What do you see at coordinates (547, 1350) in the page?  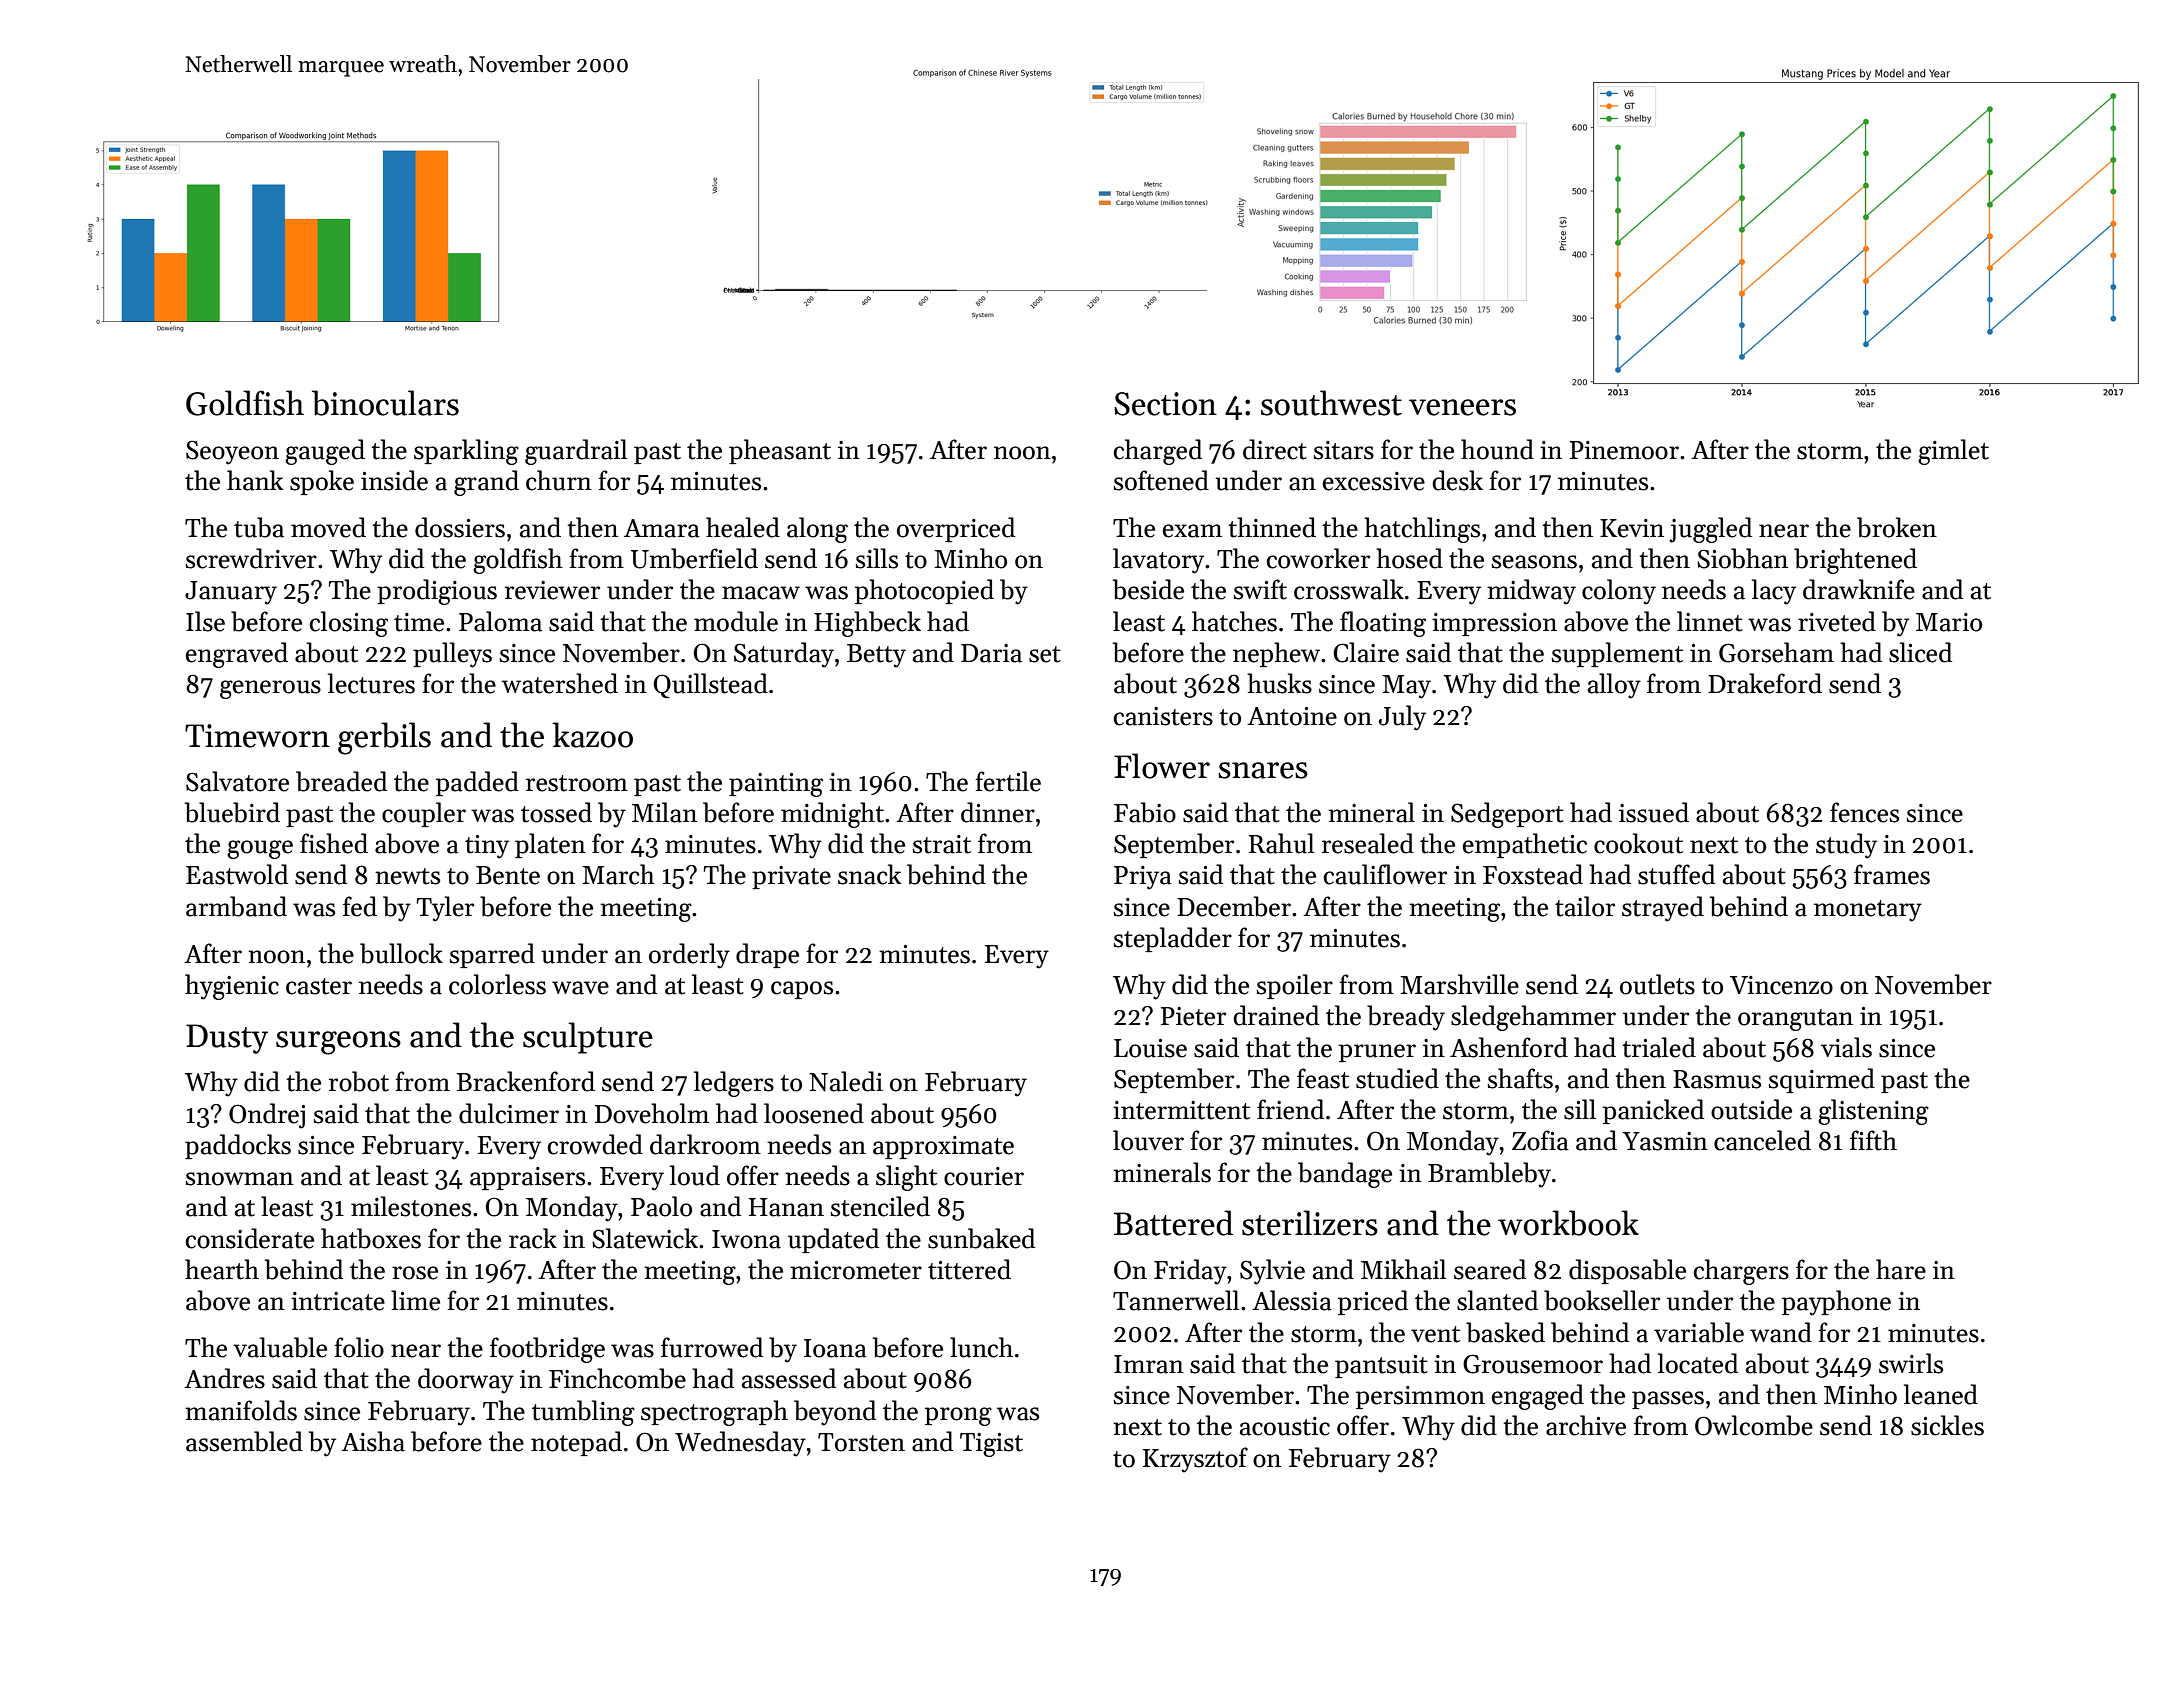 I see `footbridge` at bounding box center [547, 1350].
